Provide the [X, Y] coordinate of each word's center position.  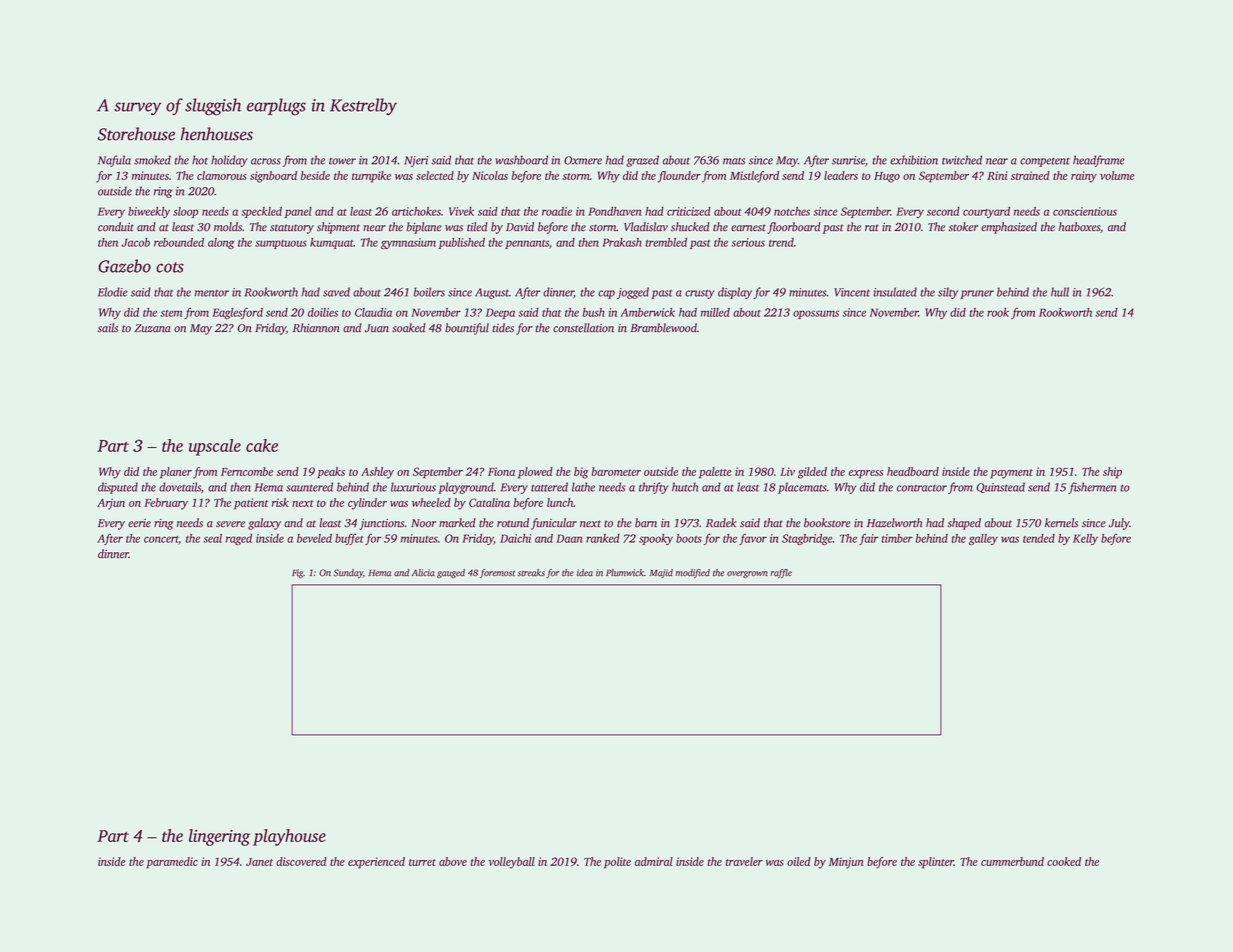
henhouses [217, 134]
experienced [376, 863]
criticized [689, 211]
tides [503, 328]
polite [617, 863]
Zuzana [152, 328]
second [943, 211]
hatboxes [1079, 227]
